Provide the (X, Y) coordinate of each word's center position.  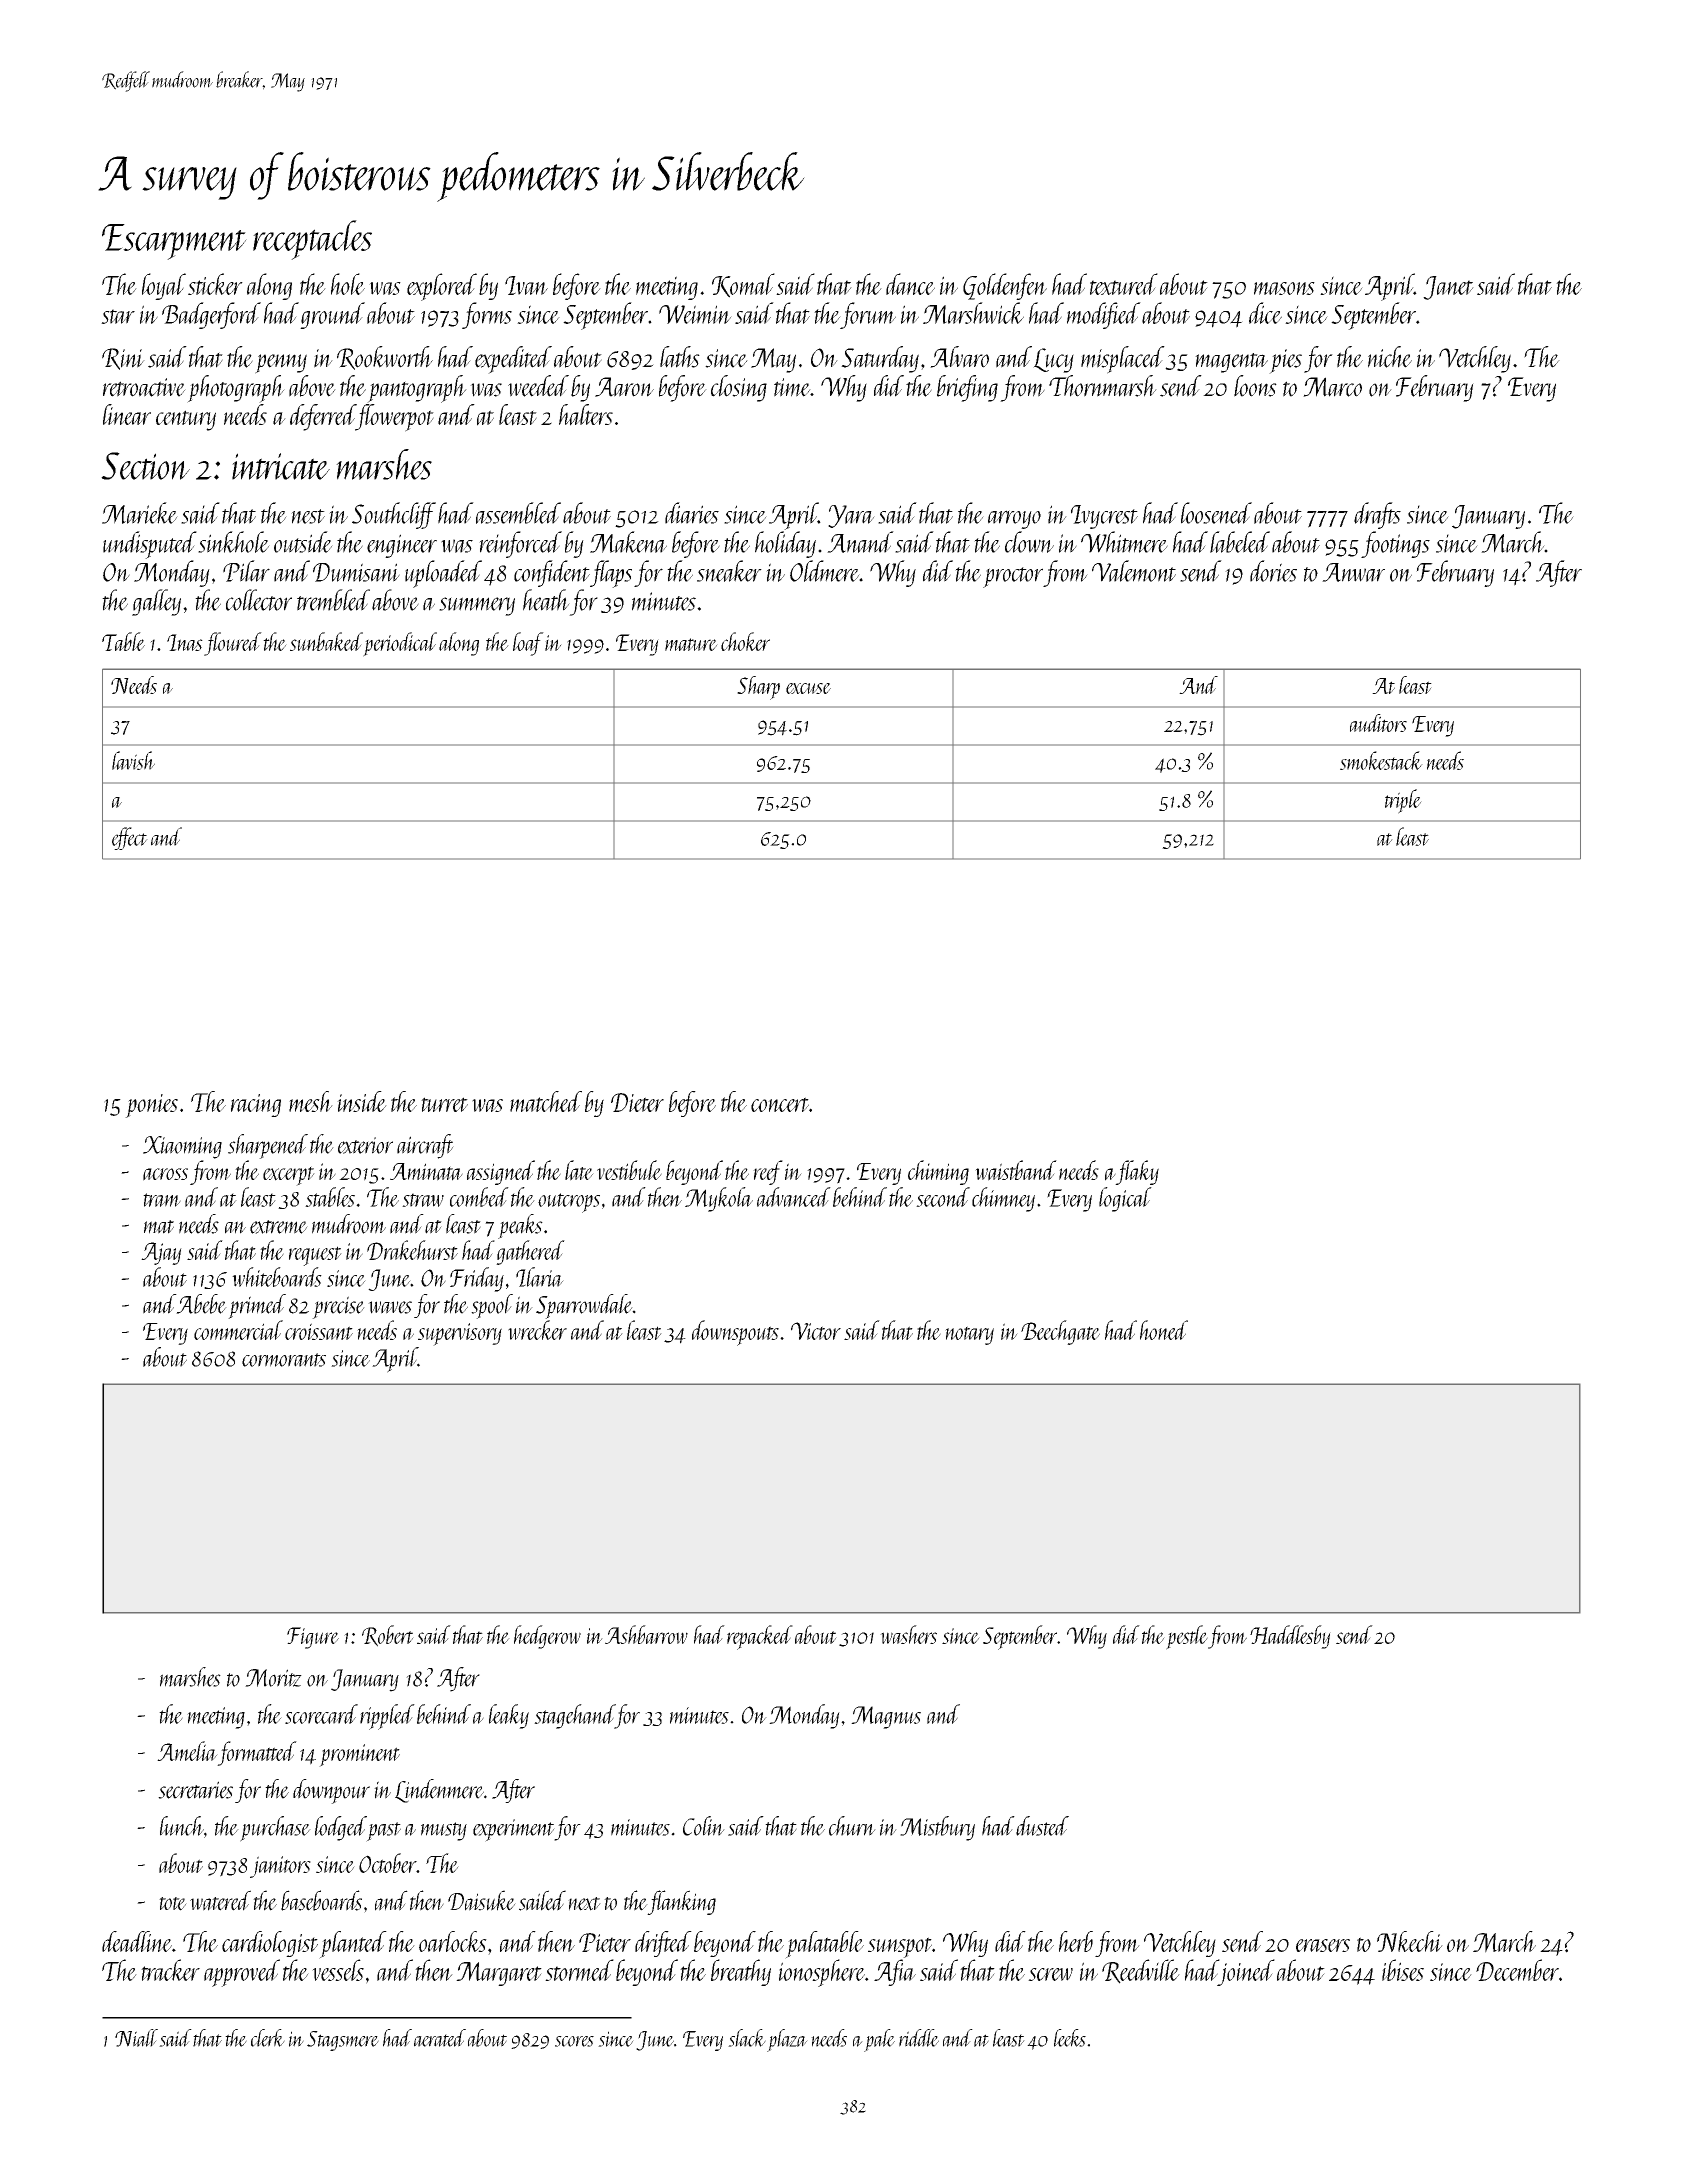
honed (1164, 1330)
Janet (1448, 288)
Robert (388, 1636)
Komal (743, 285)
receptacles (312, 240)
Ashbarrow (646, 1634)
